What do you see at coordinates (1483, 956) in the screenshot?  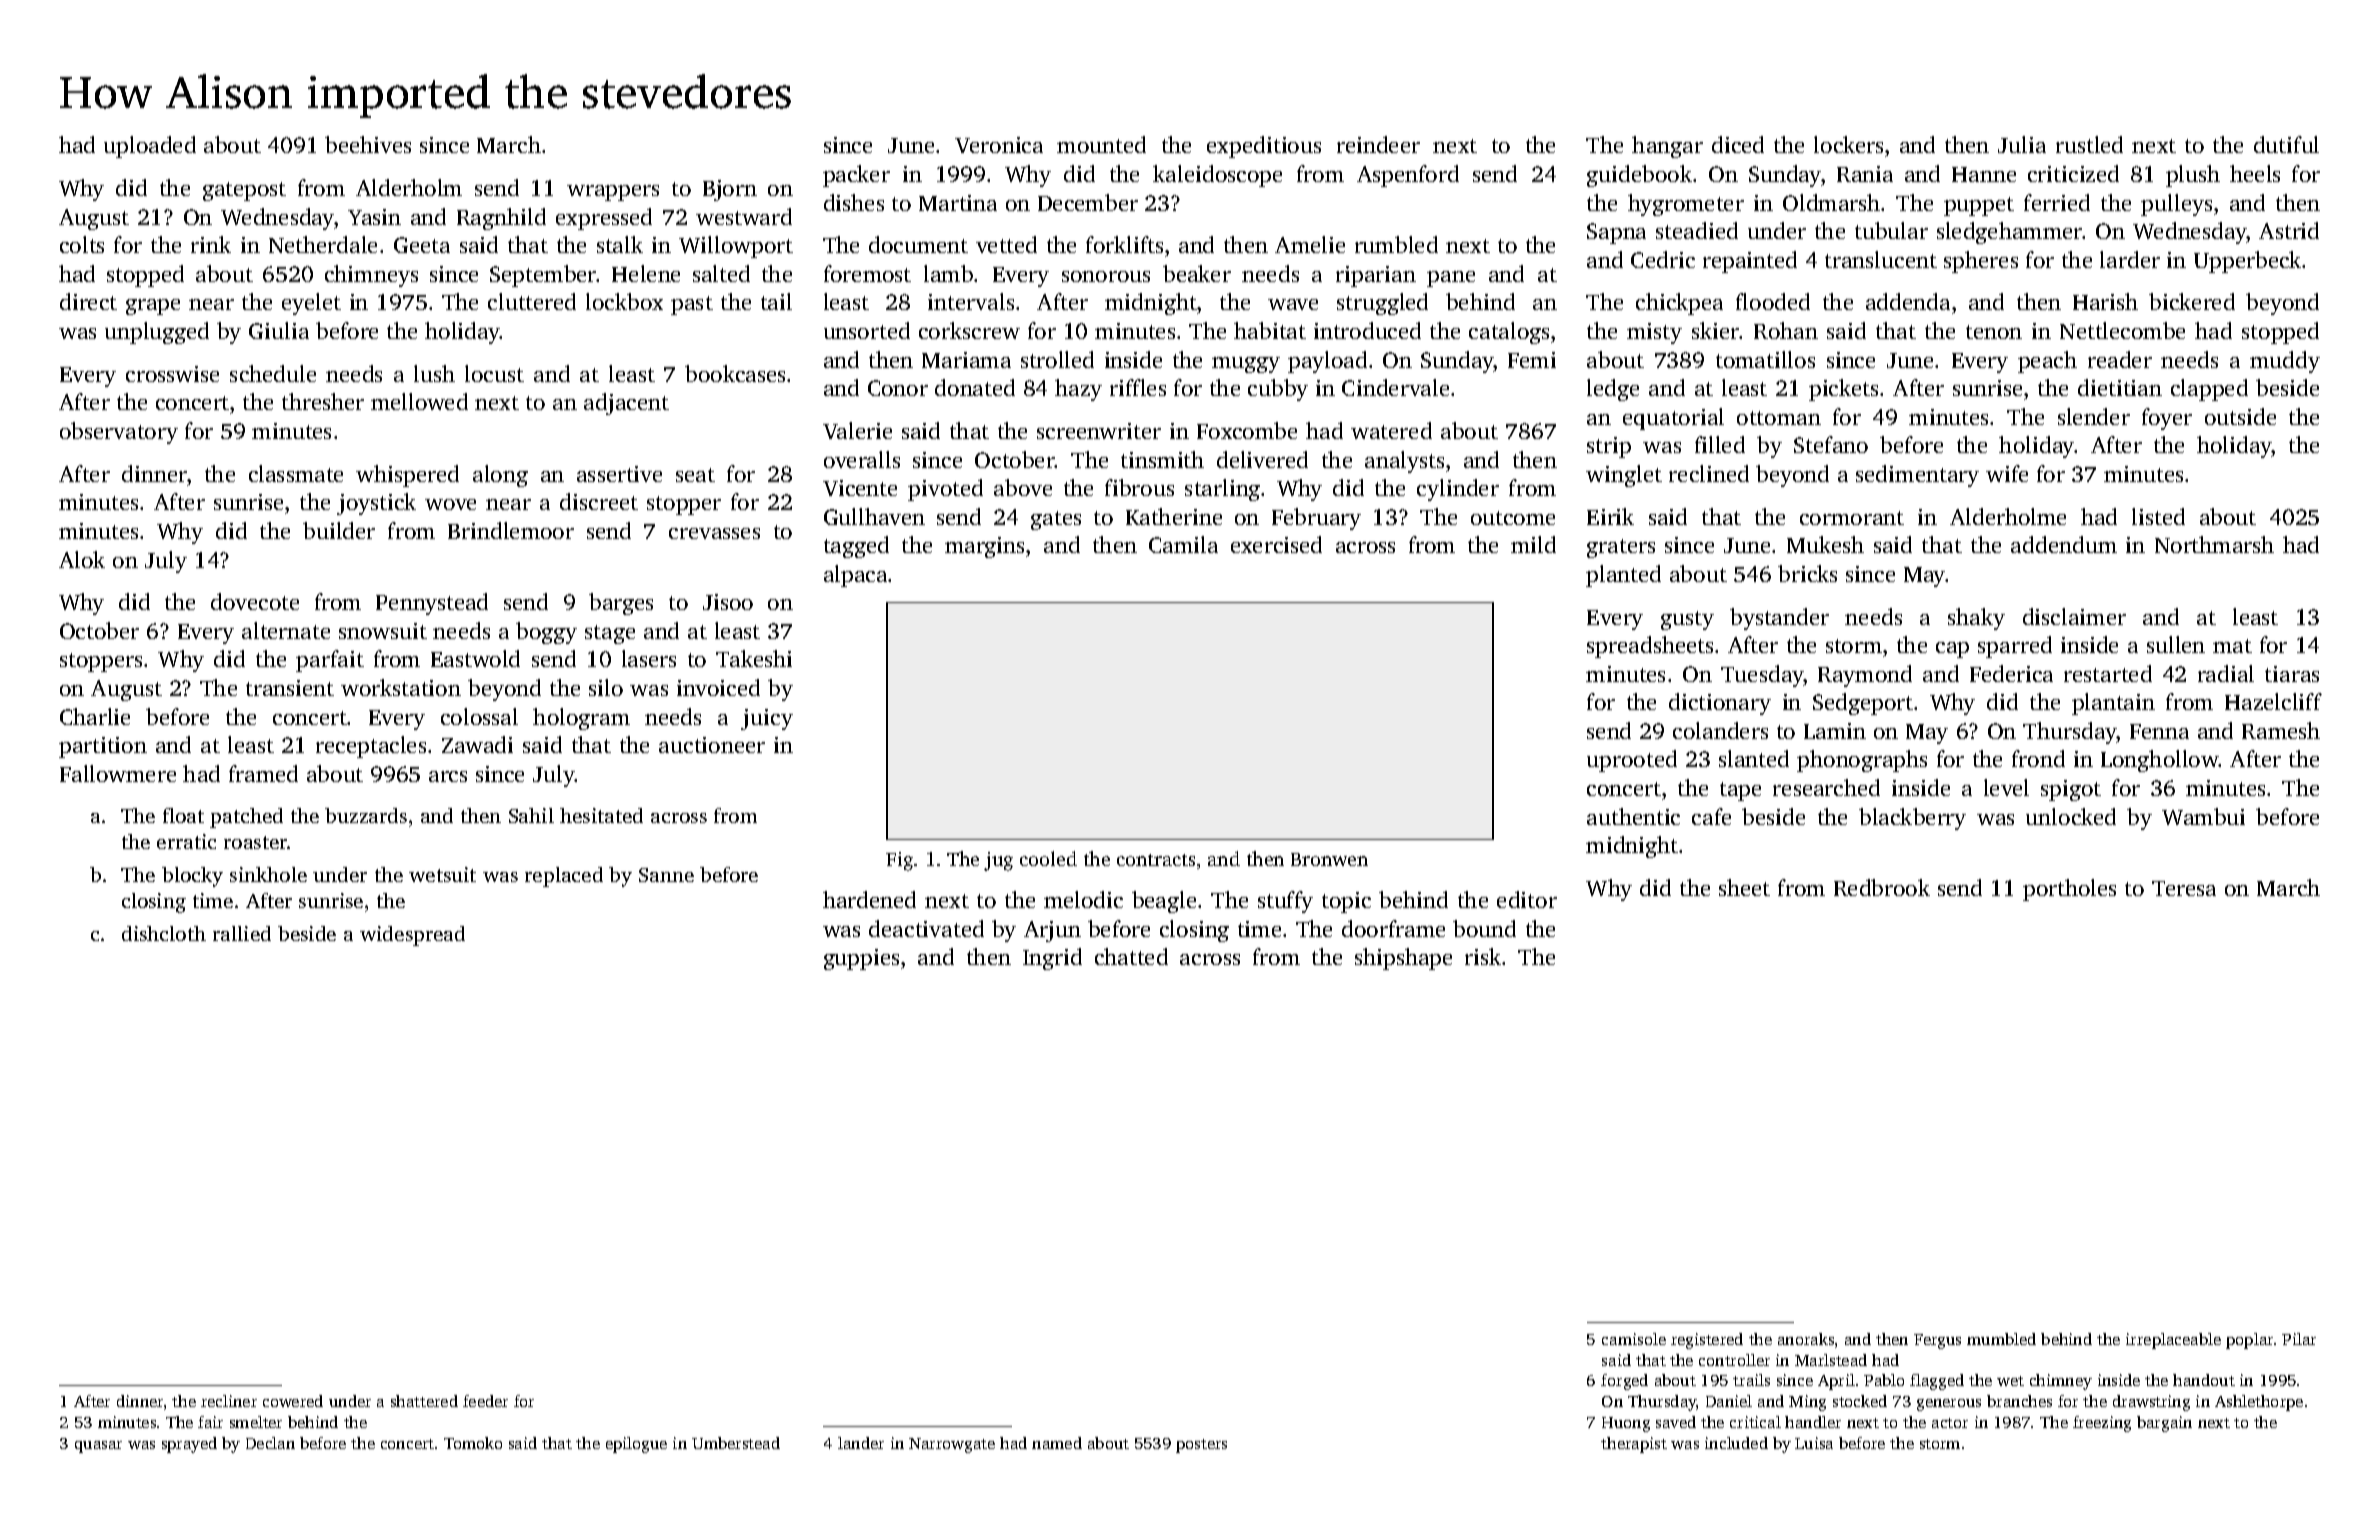 I see `risk` at bounding box center [1483, 956].
